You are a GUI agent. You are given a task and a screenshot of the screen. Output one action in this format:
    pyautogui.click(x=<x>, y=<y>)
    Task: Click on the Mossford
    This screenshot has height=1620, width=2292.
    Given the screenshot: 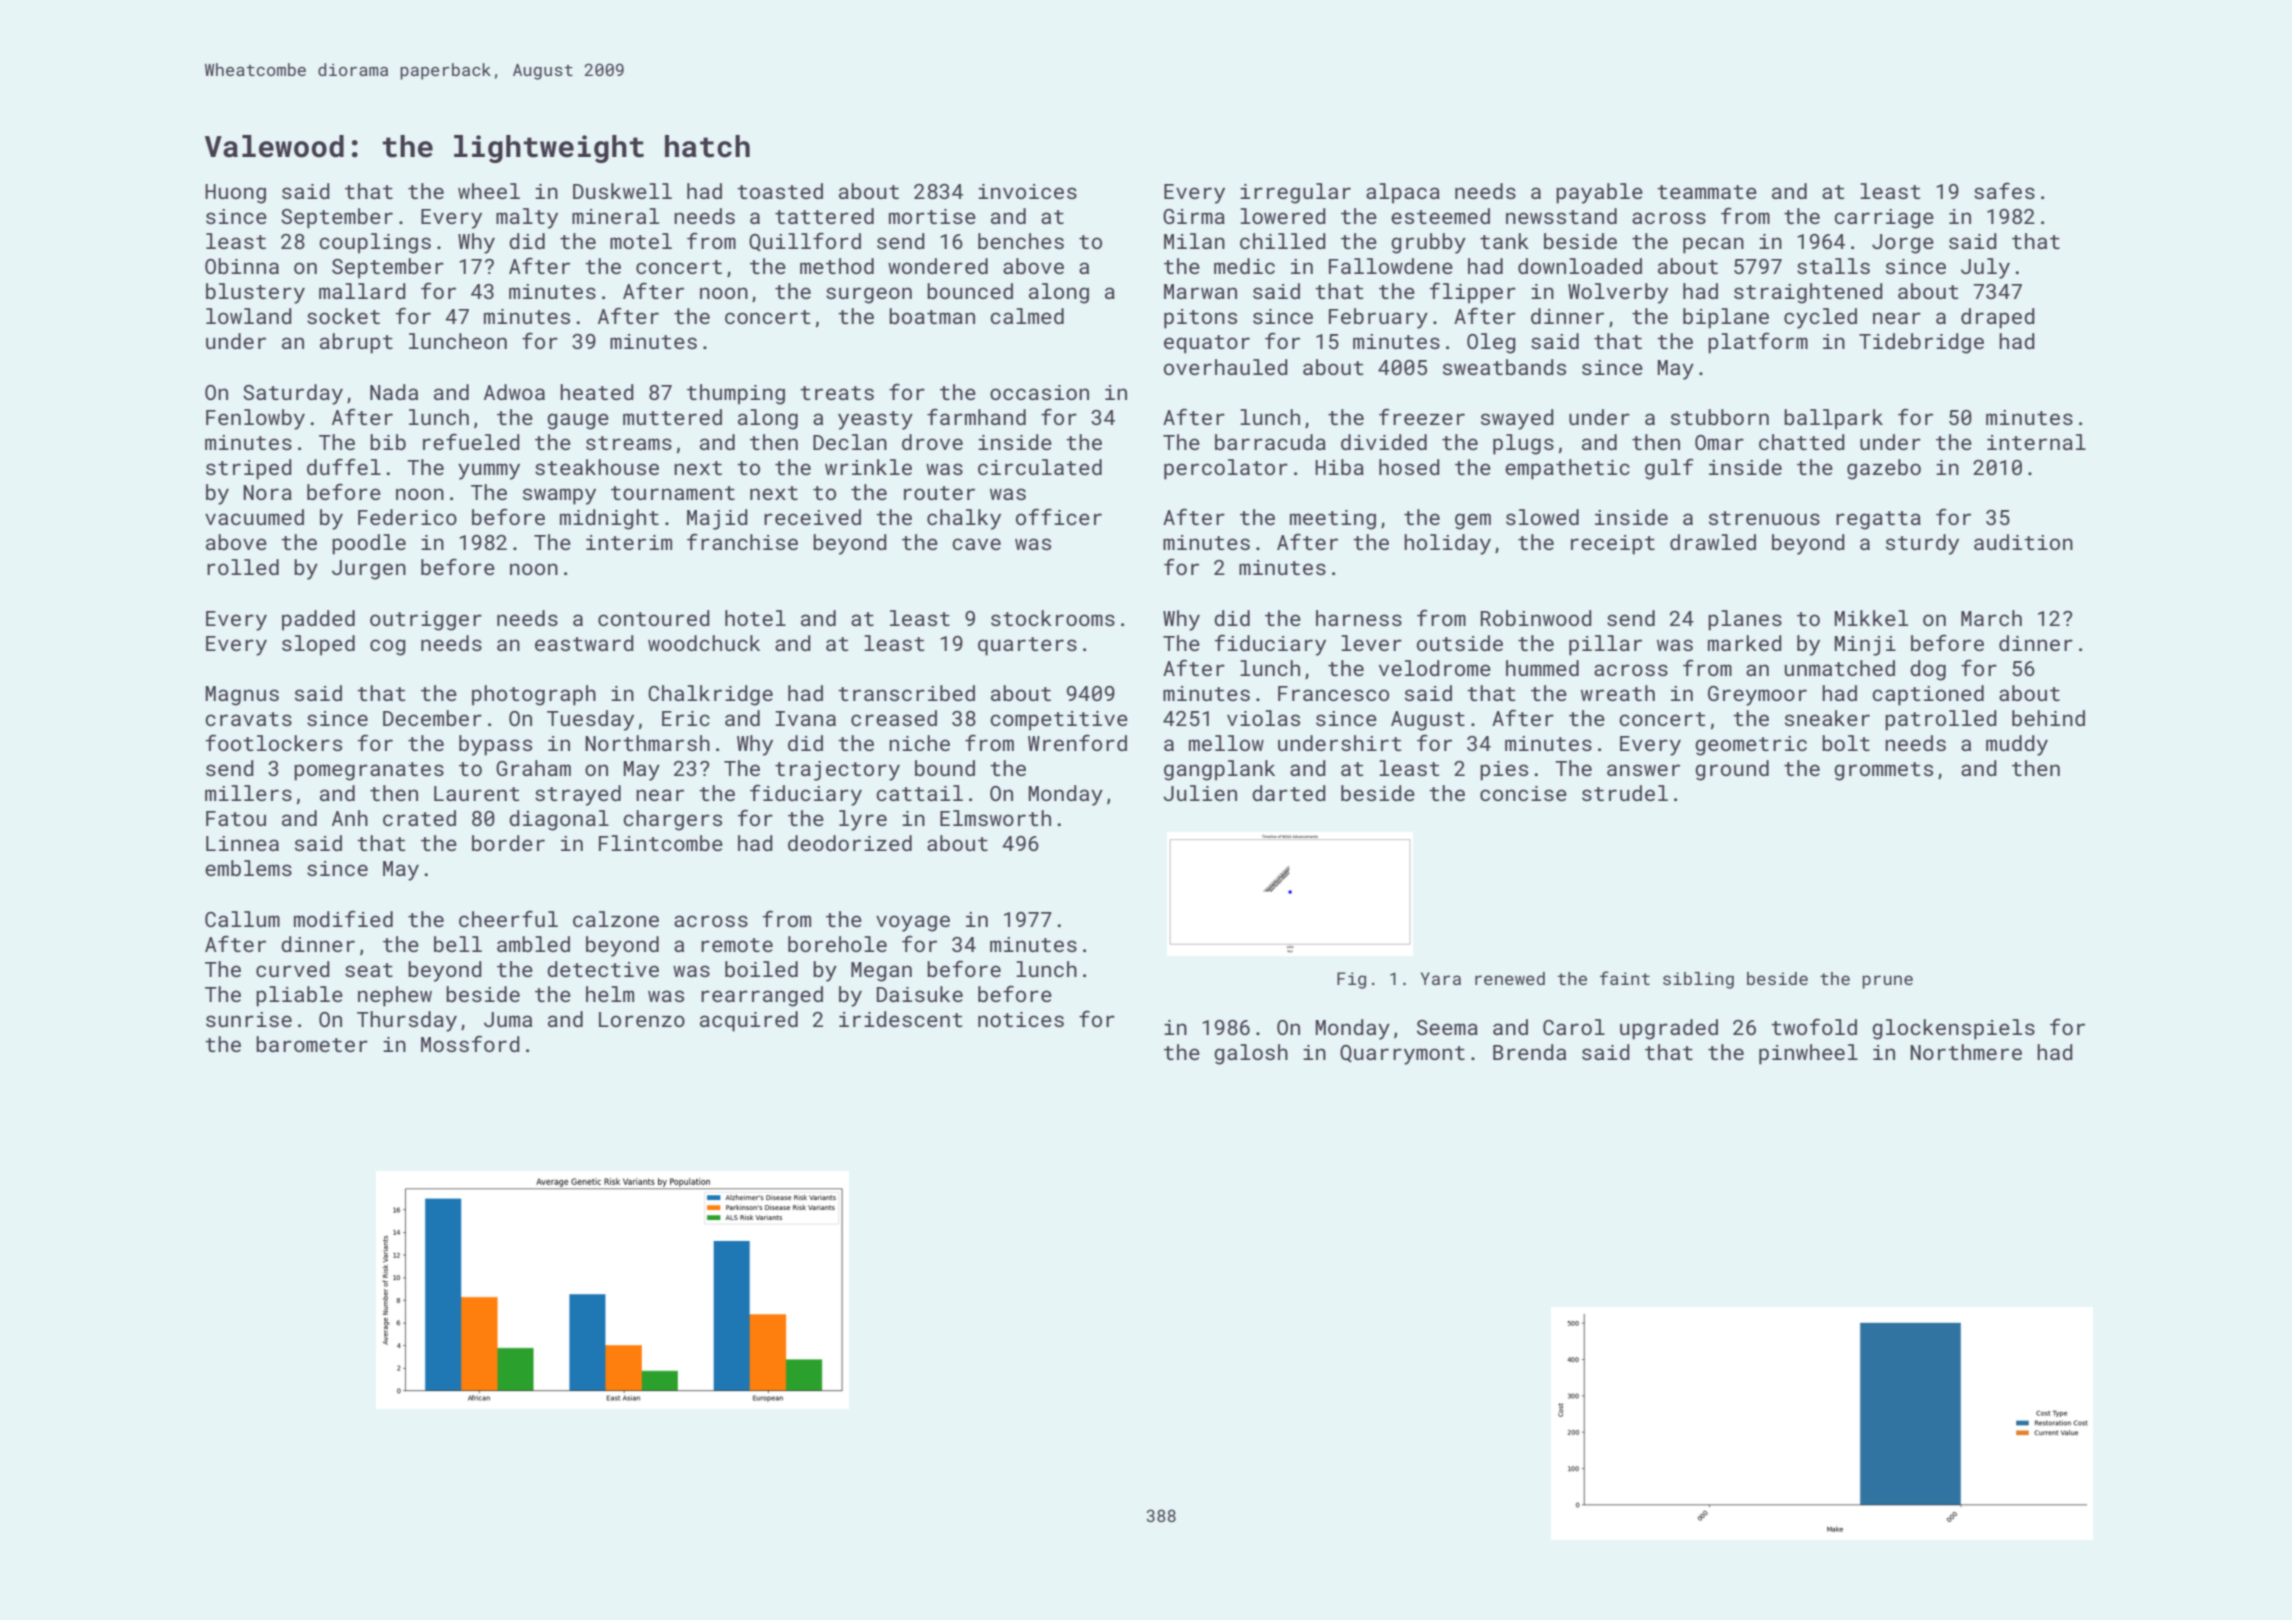 What is the action you would take?
    pyautogui.click(x=470, y=1043)
